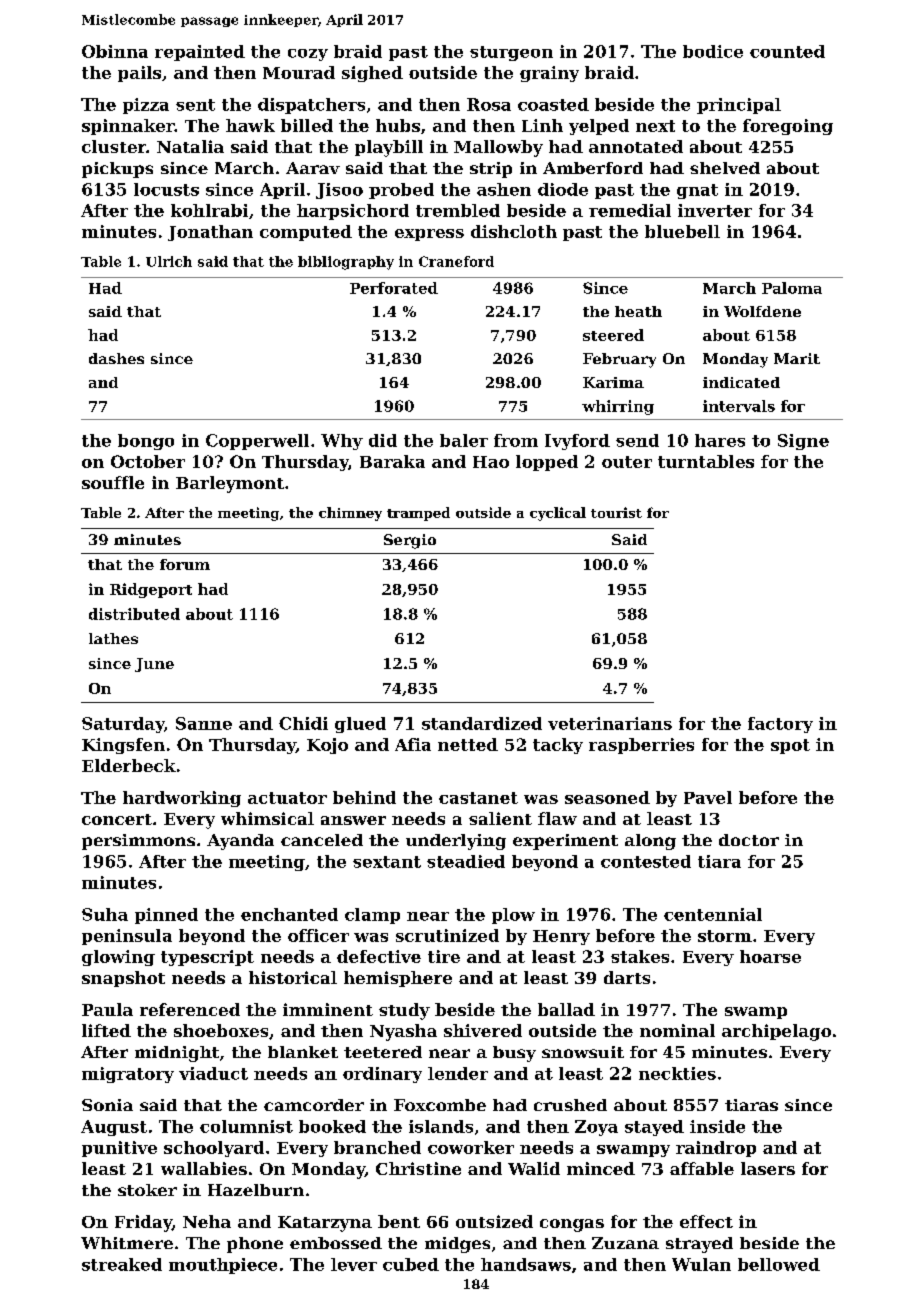 Image resolution: width=924 pixels, height=1308 pixels. I want to click on bodice, so click(713, 51).
